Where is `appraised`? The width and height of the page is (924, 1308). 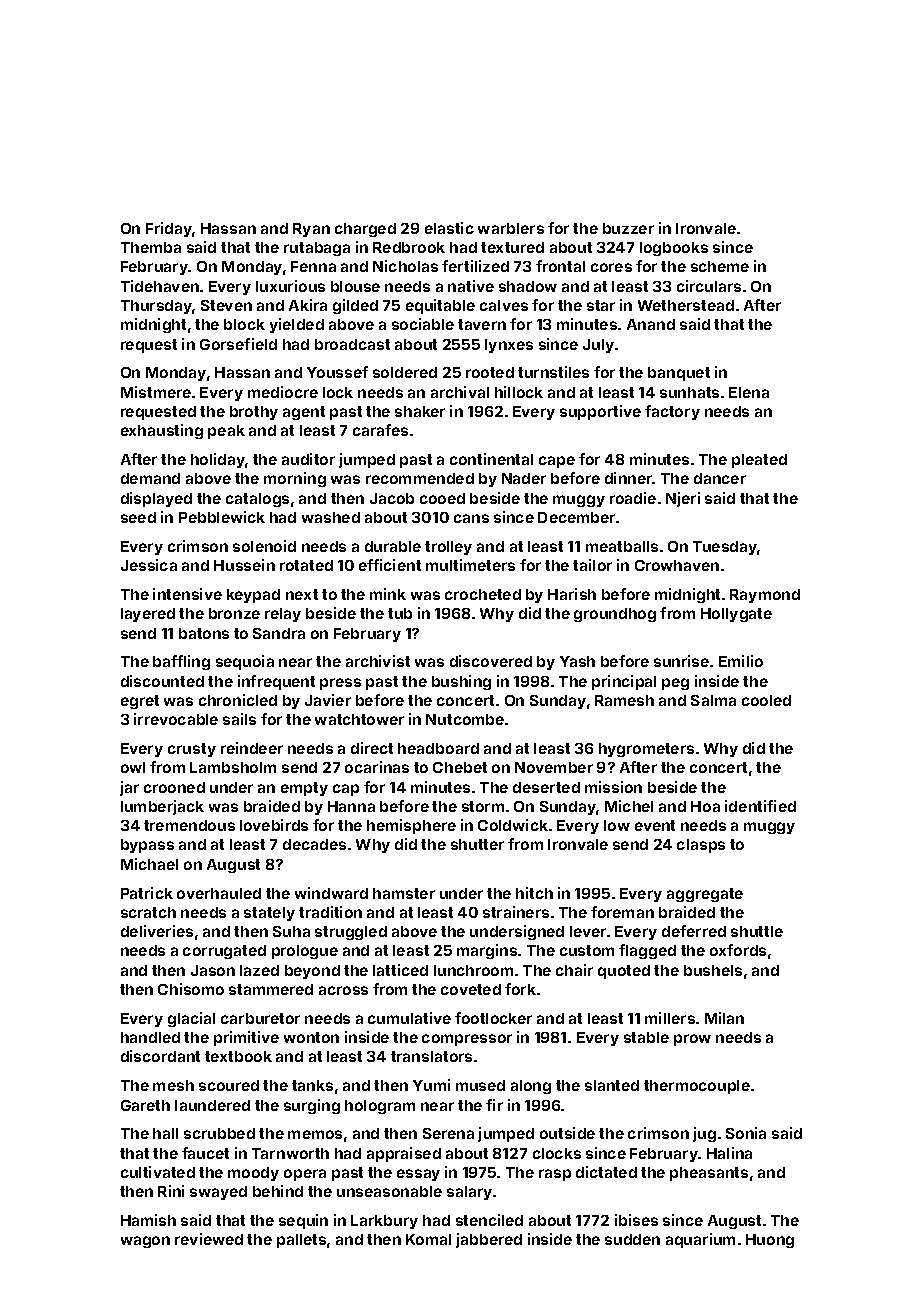
appraised is located at coordinates (404, 1154).
